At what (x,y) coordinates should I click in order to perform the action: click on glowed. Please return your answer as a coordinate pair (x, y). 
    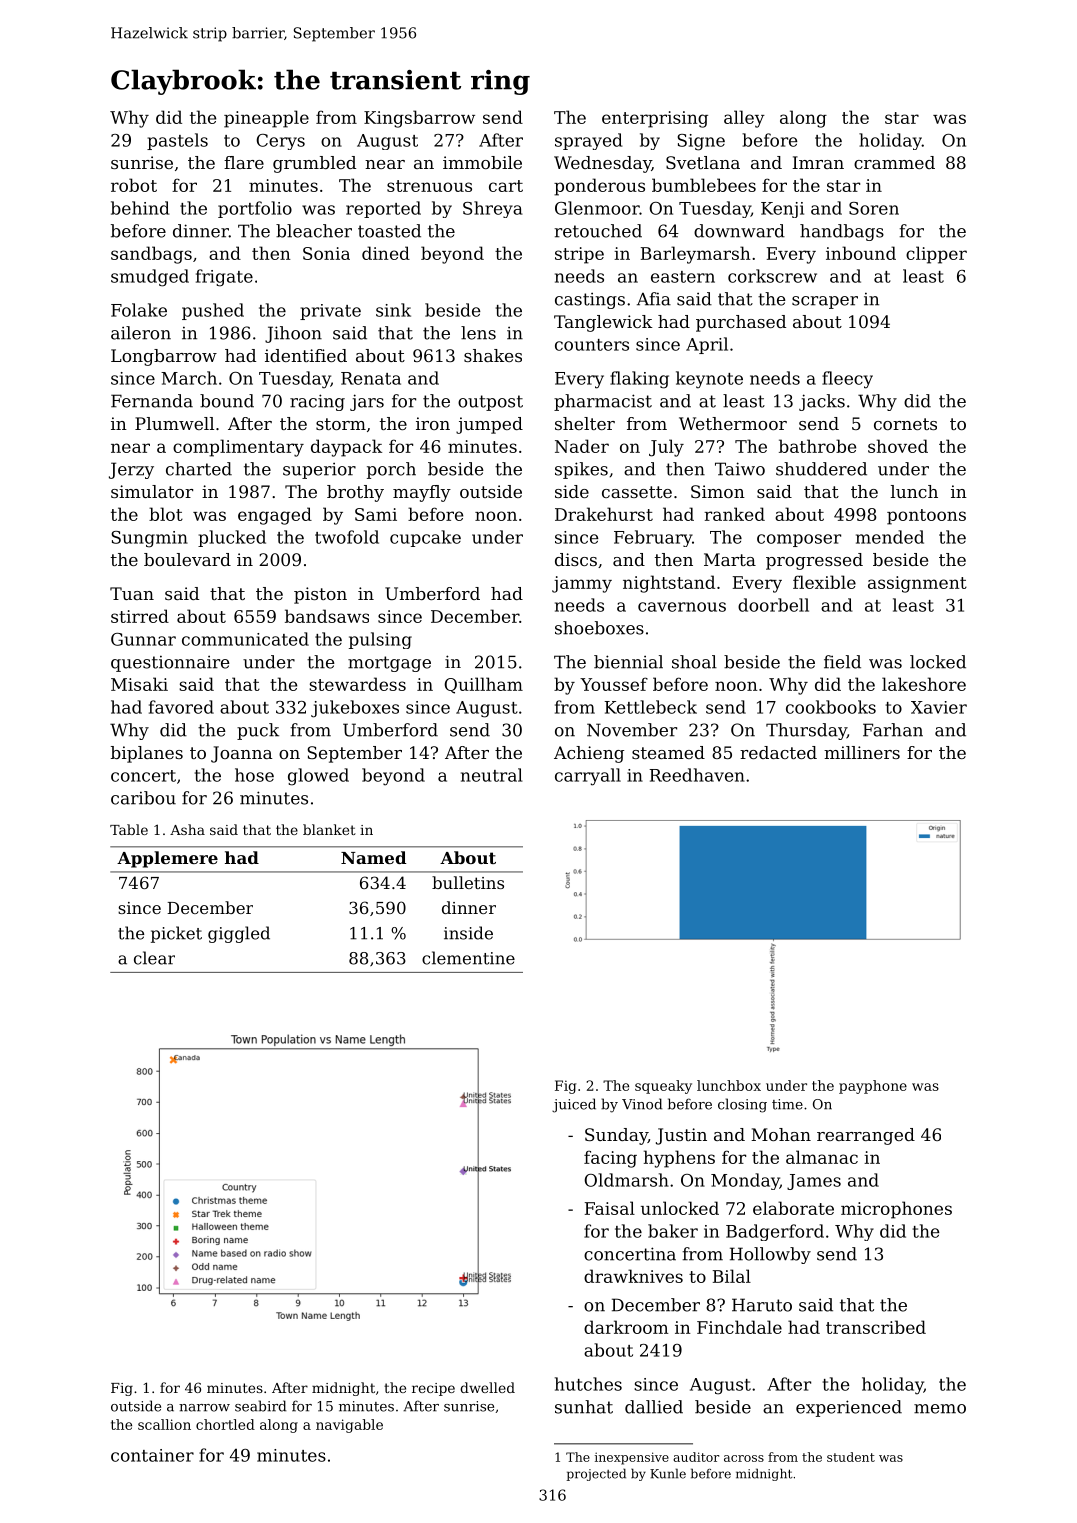
    Looking at the image, I should click on (318, 777).
